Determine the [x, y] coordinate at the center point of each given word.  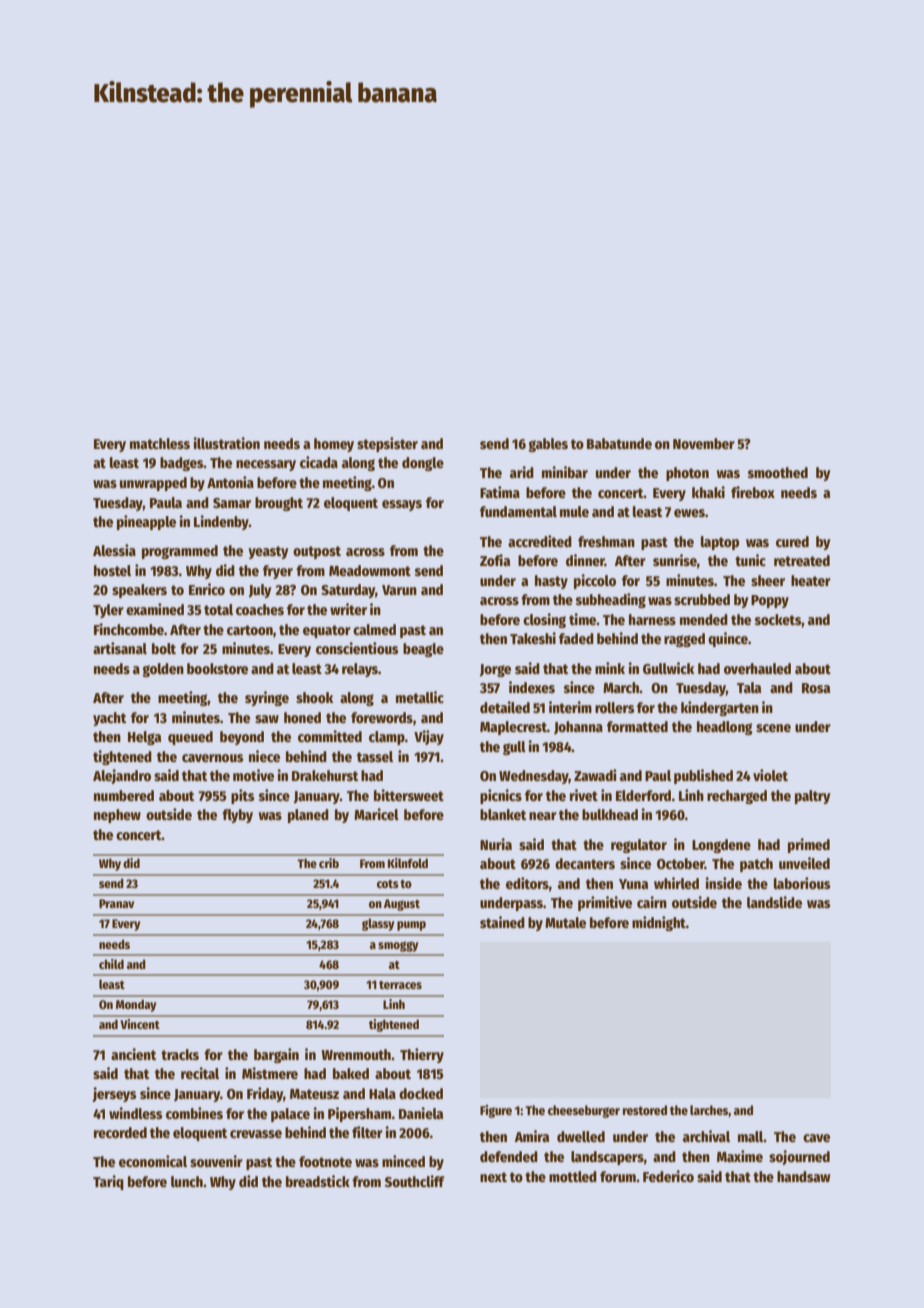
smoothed [778, 472]
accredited [540, 541]
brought [279, 504]
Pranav [116, 903]
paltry [813, 797]
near [543, 816]
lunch [187, 1181]
